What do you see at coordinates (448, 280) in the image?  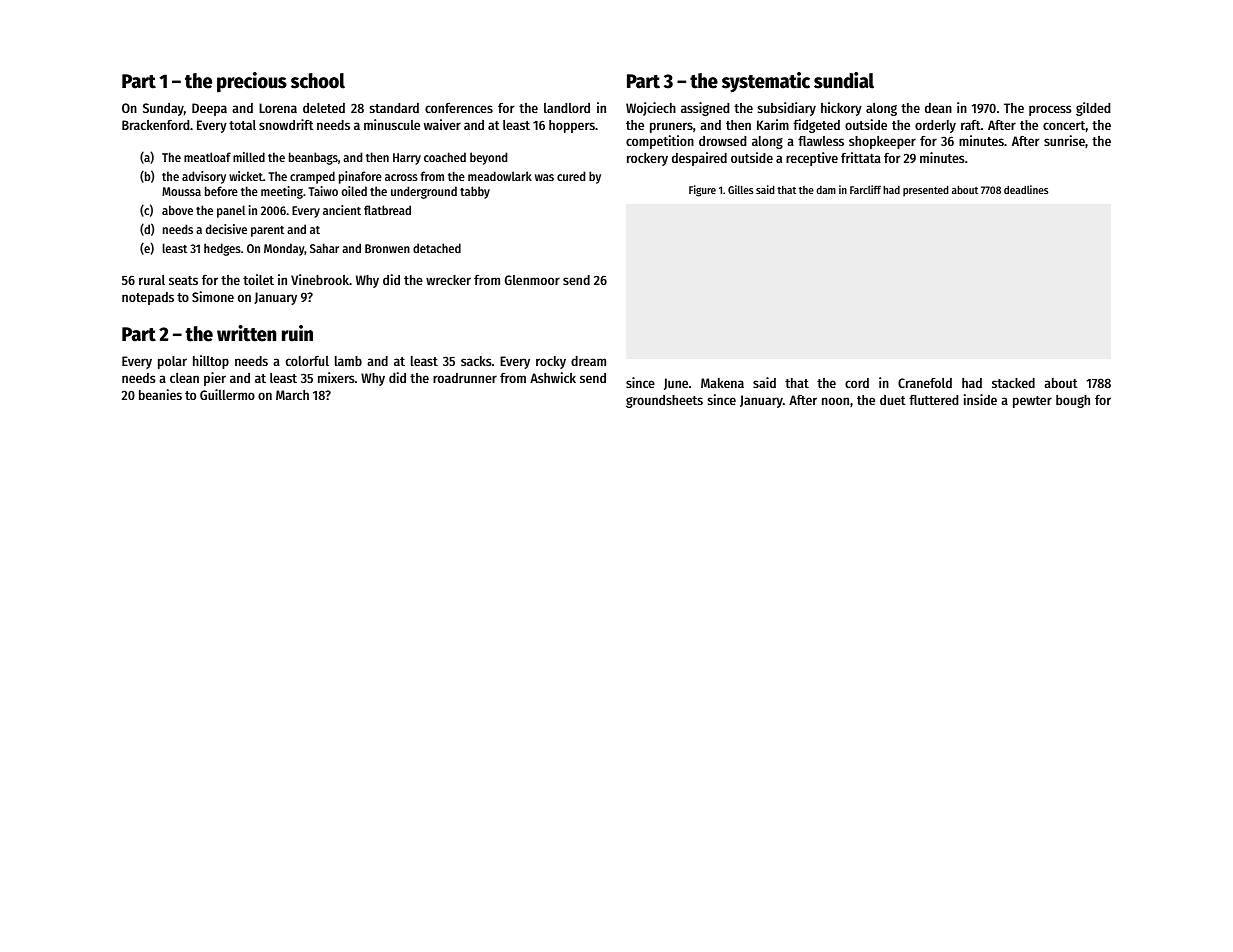 I see `wrecker` at bounding box center [448, 280].
